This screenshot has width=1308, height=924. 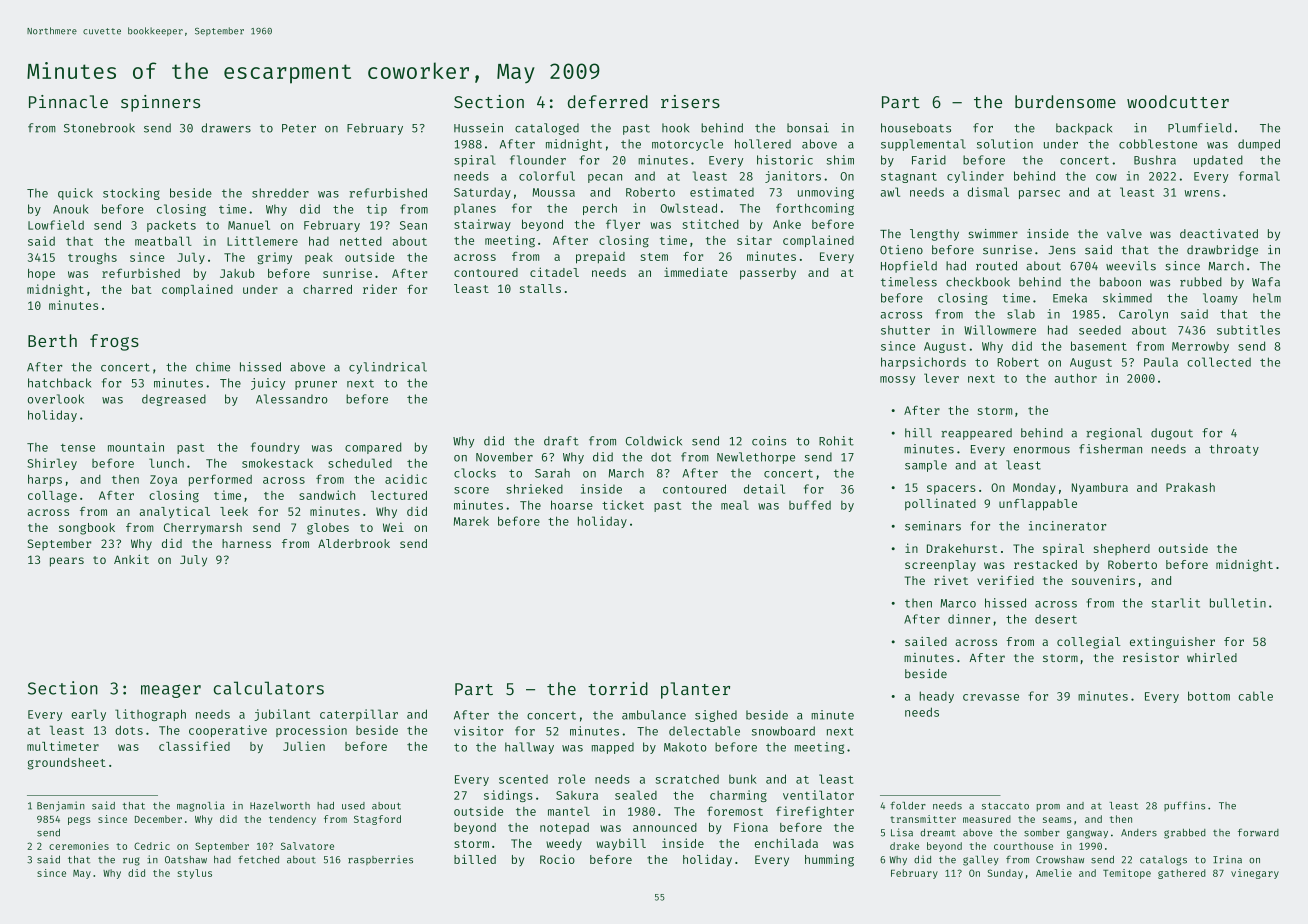 What do you see at coordinates (258, 859) in the screenshot?
I see `fetched` at bounding box center [258, 859].
